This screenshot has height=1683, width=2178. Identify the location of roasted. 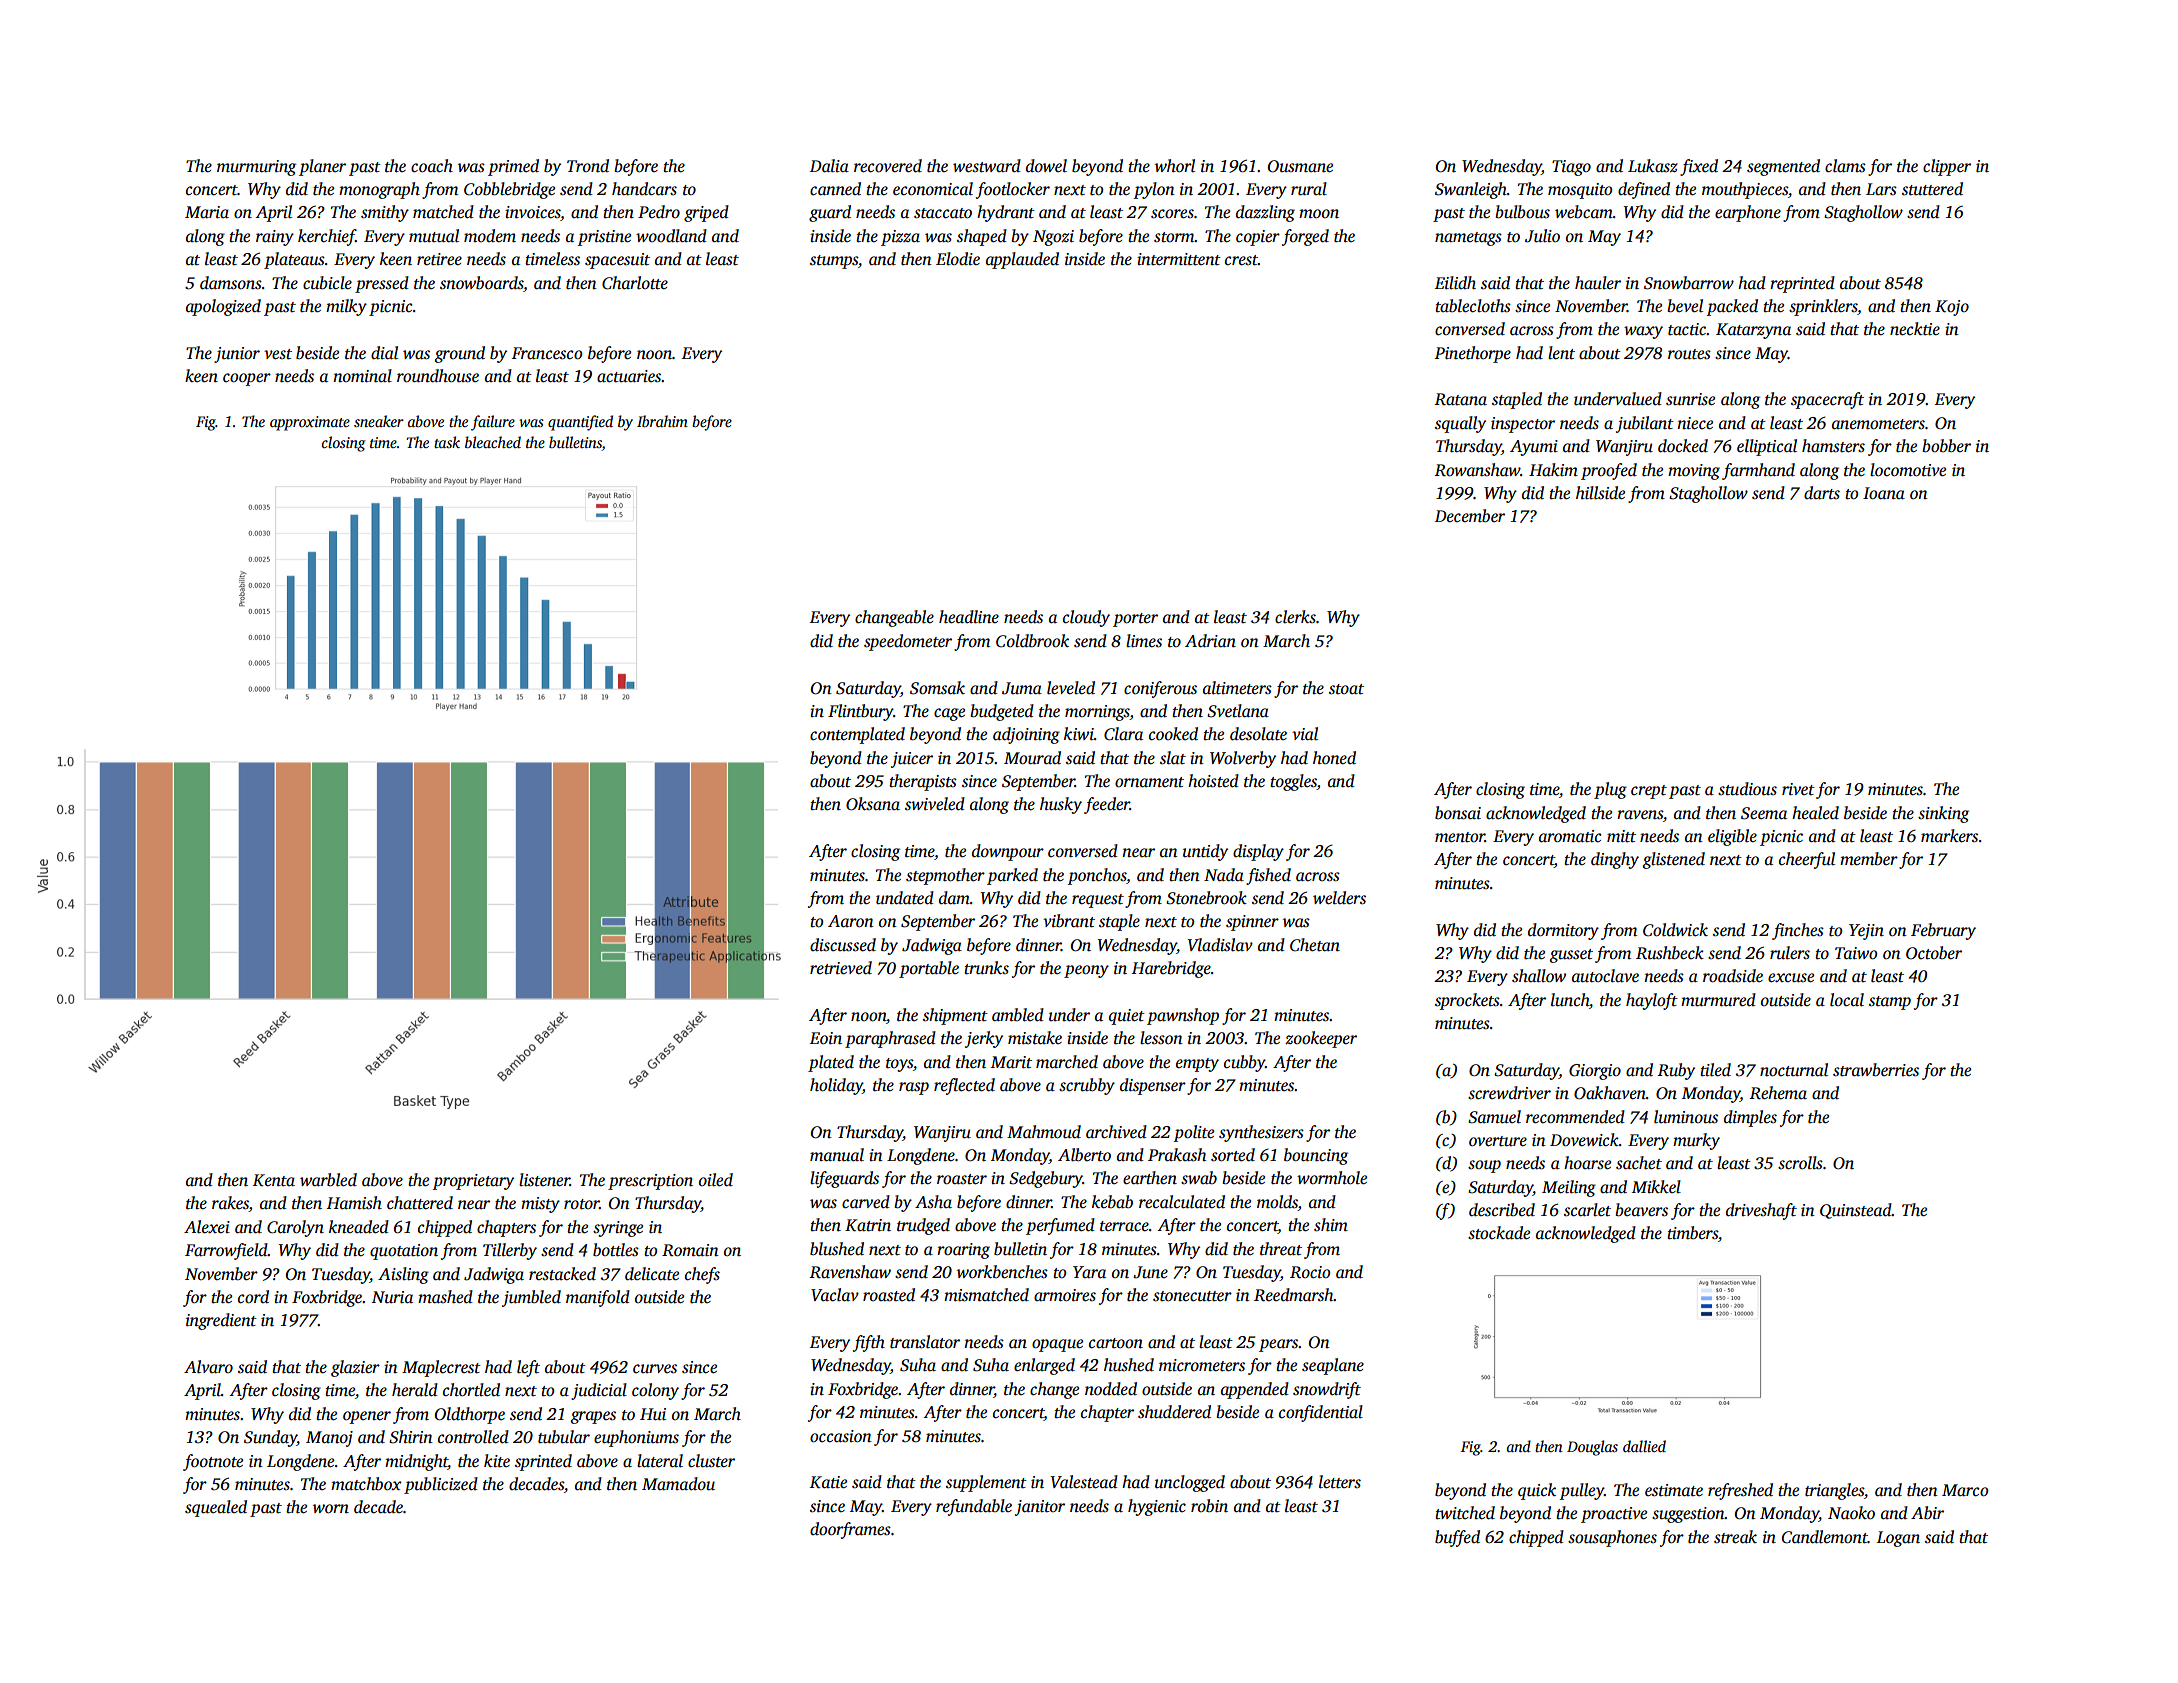
(889, 1295).
